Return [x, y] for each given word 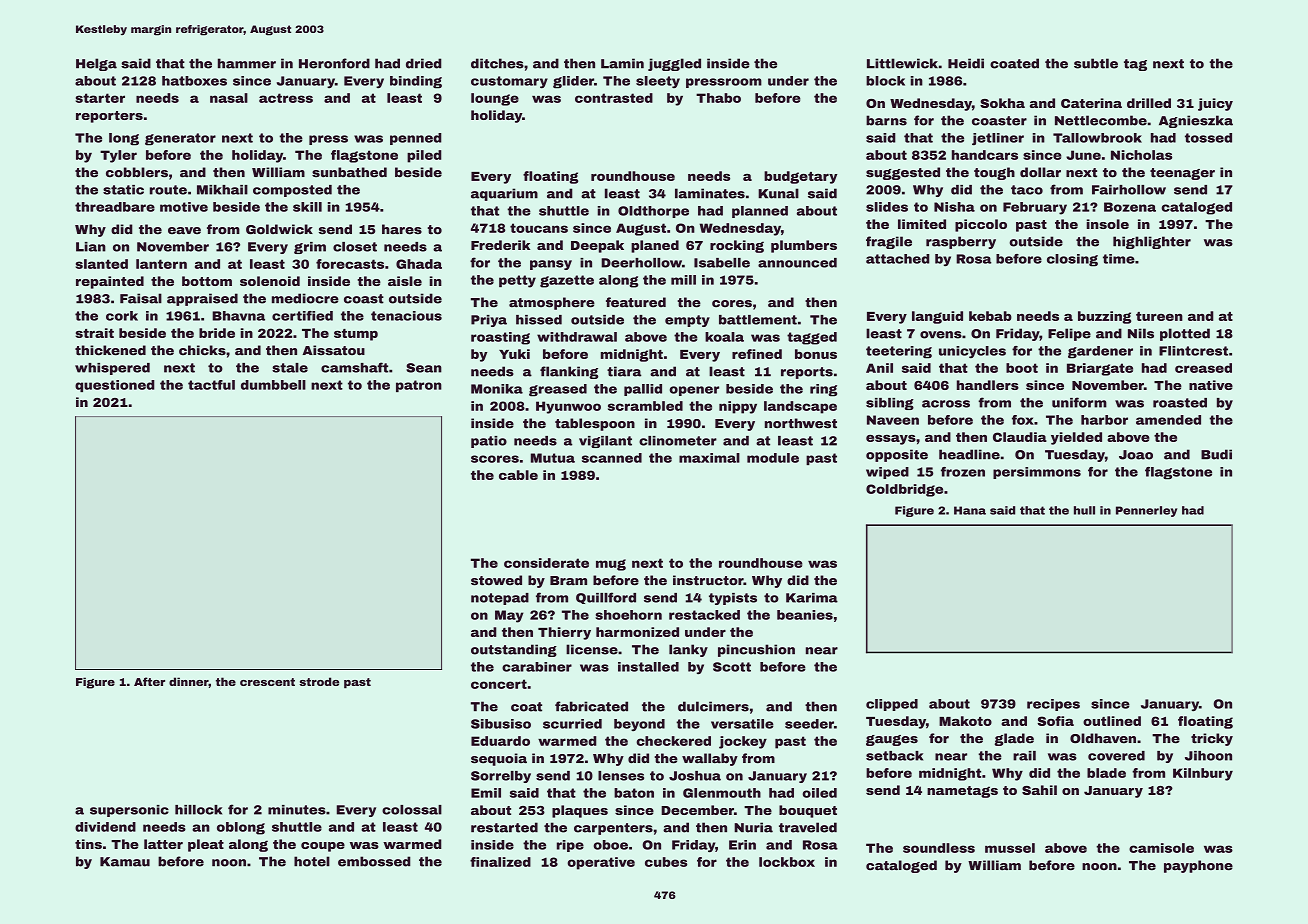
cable [518, 475]
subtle [1096, 63]
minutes [297, 810]
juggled [674, 64]
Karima [812, 598]
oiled [820, 793]
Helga [96, 64]
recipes [1053, 705]
